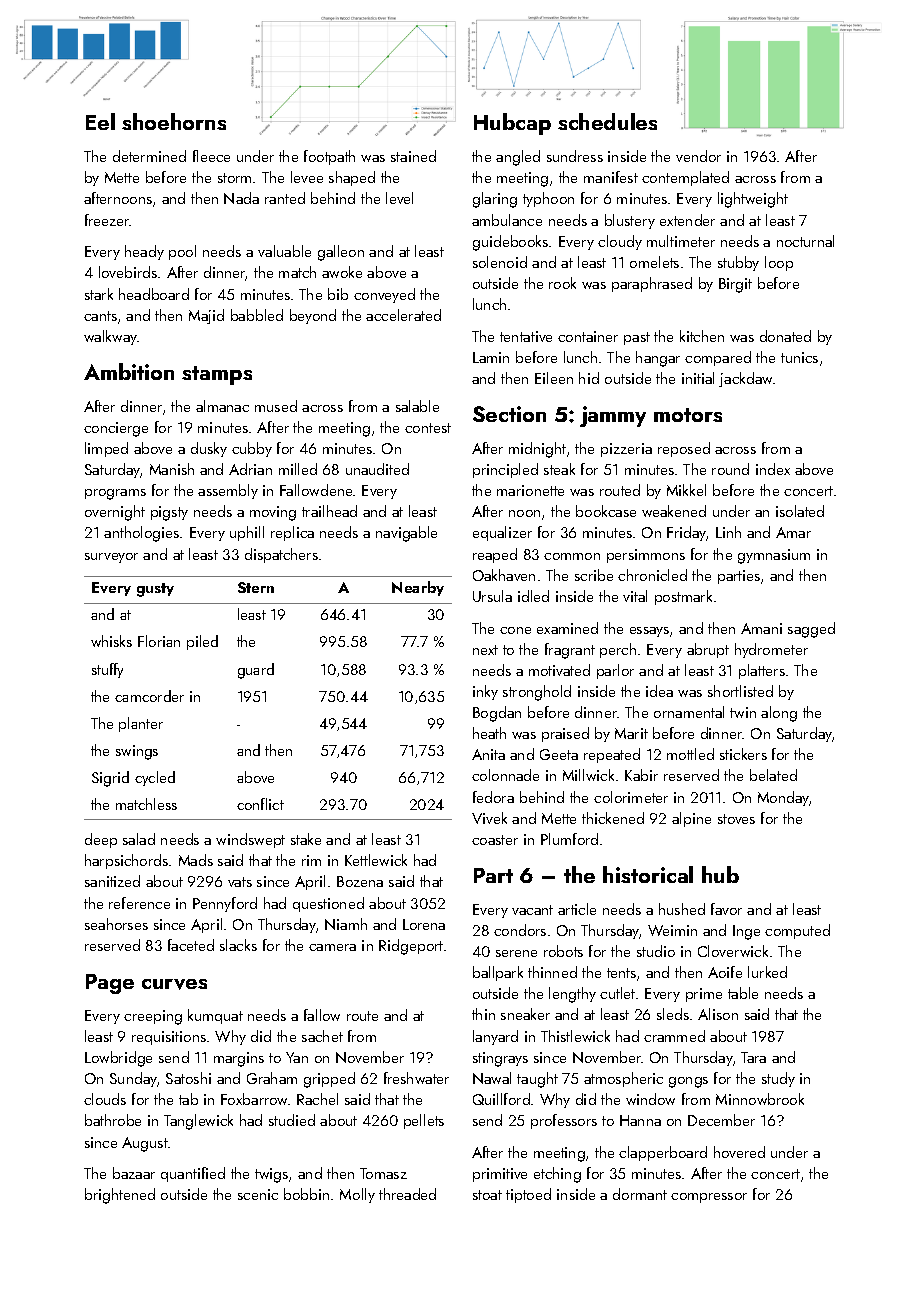 This screenshot has height=1308, width=924. Describe the element at coordinates (709, 1198) in the screenshot. I see `compressor` at that location.
